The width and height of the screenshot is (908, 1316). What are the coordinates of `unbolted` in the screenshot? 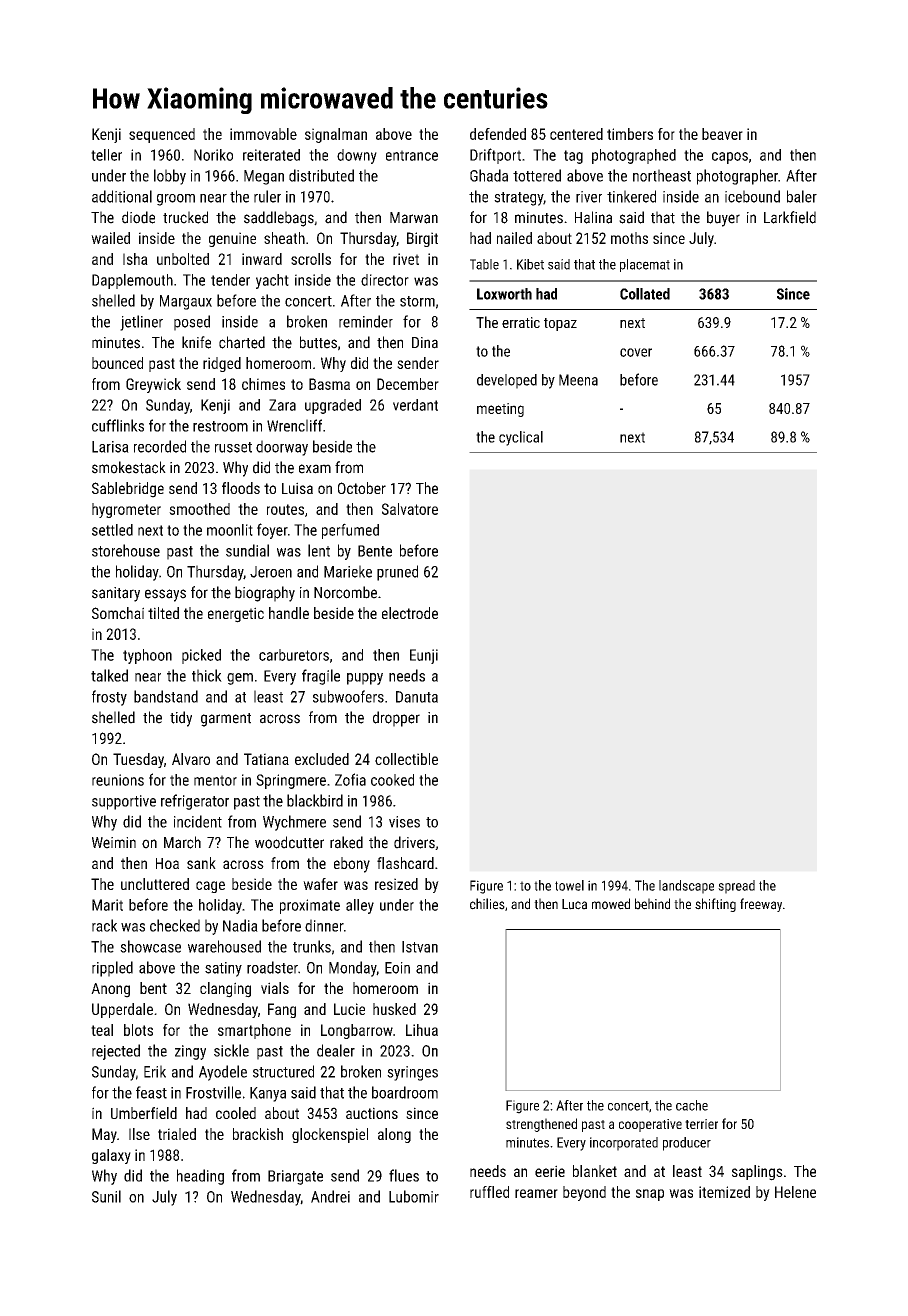 It's located at (183, 259).
